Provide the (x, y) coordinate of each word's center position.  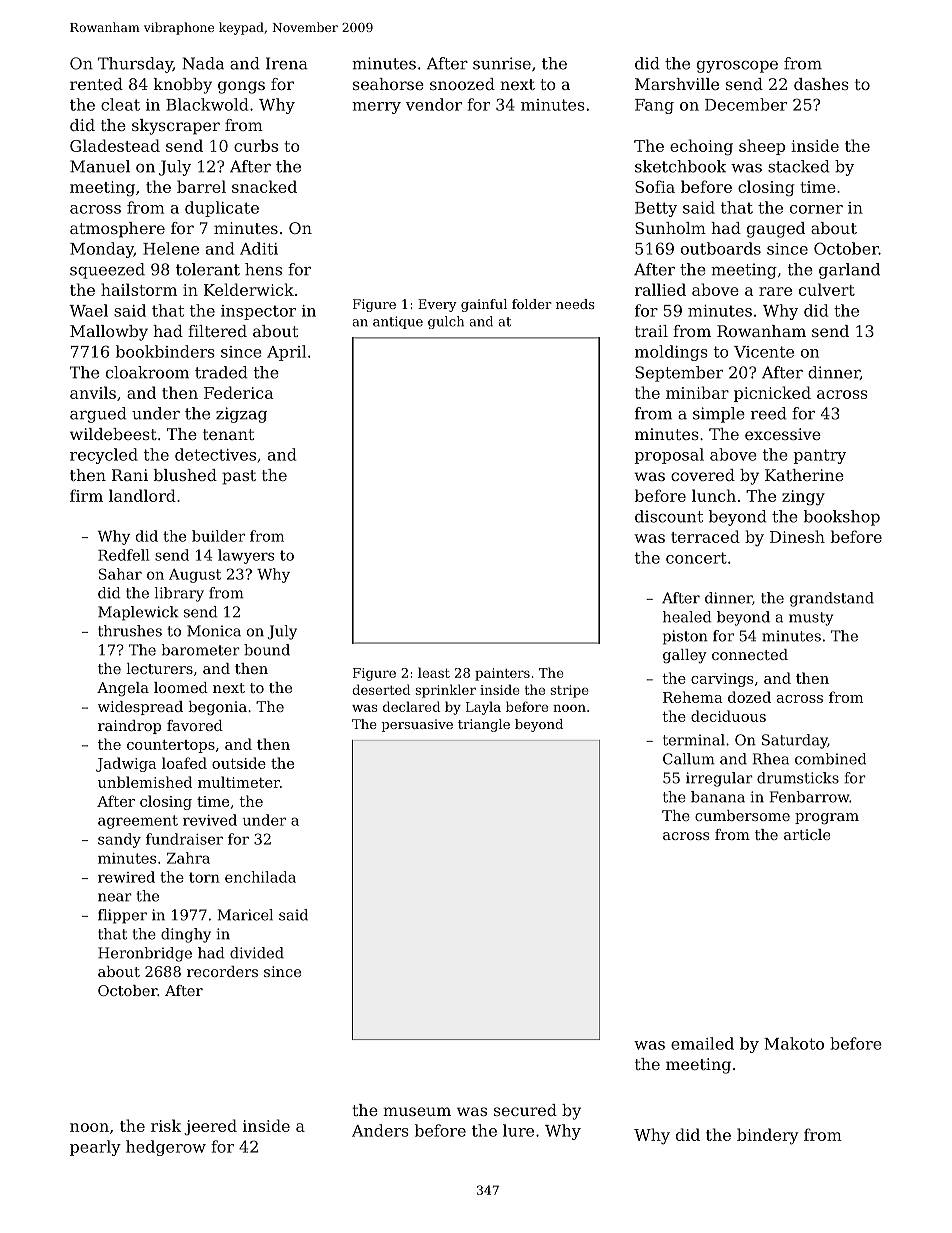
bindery (767, 1136)
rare (775, 291)
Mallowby (109, 333)
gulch (446, 322)
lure (518, 1130)
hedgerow (166, 1148)
